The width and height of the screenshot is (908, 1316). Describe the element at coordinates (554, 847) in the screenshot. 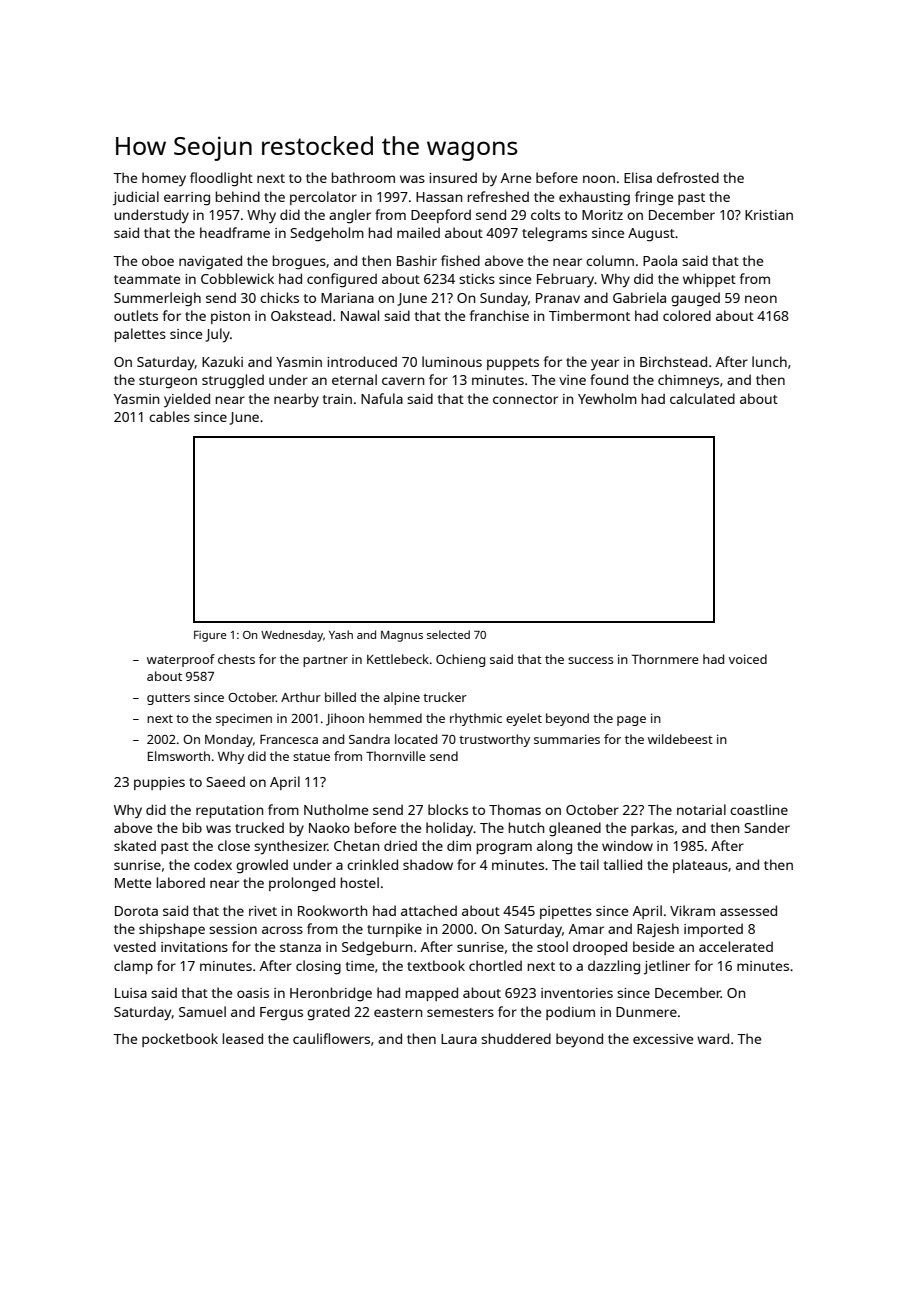

I see `along` at that location.
